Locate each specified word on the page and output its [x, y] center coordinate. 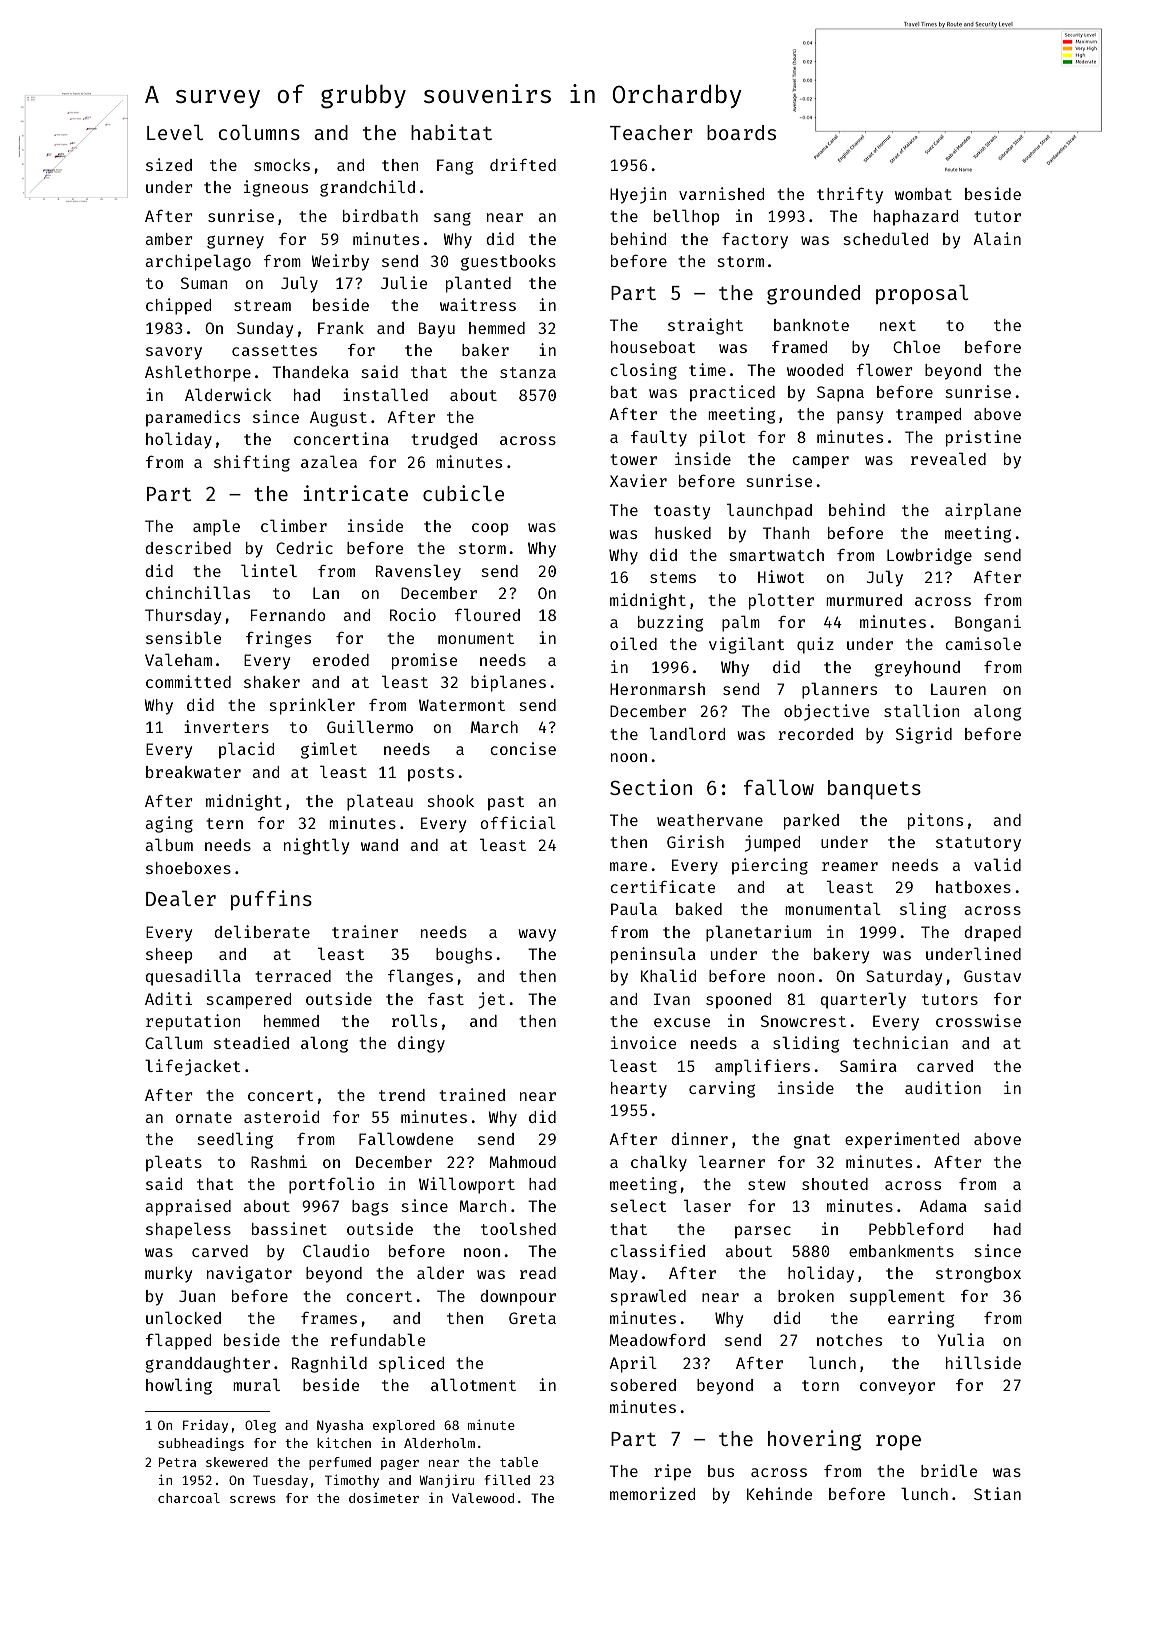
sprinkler [312, 706]
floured [487, 614]
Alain [997, 238]
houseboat [653, 347]
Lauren [958, 689]
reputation [193, 1022]
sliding [806, 1044]
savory [174, 353]
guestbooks [508, 263]
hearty [639, 1090]
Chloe [916, 346]
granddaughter [207, 1365]
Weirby [340, 262]
